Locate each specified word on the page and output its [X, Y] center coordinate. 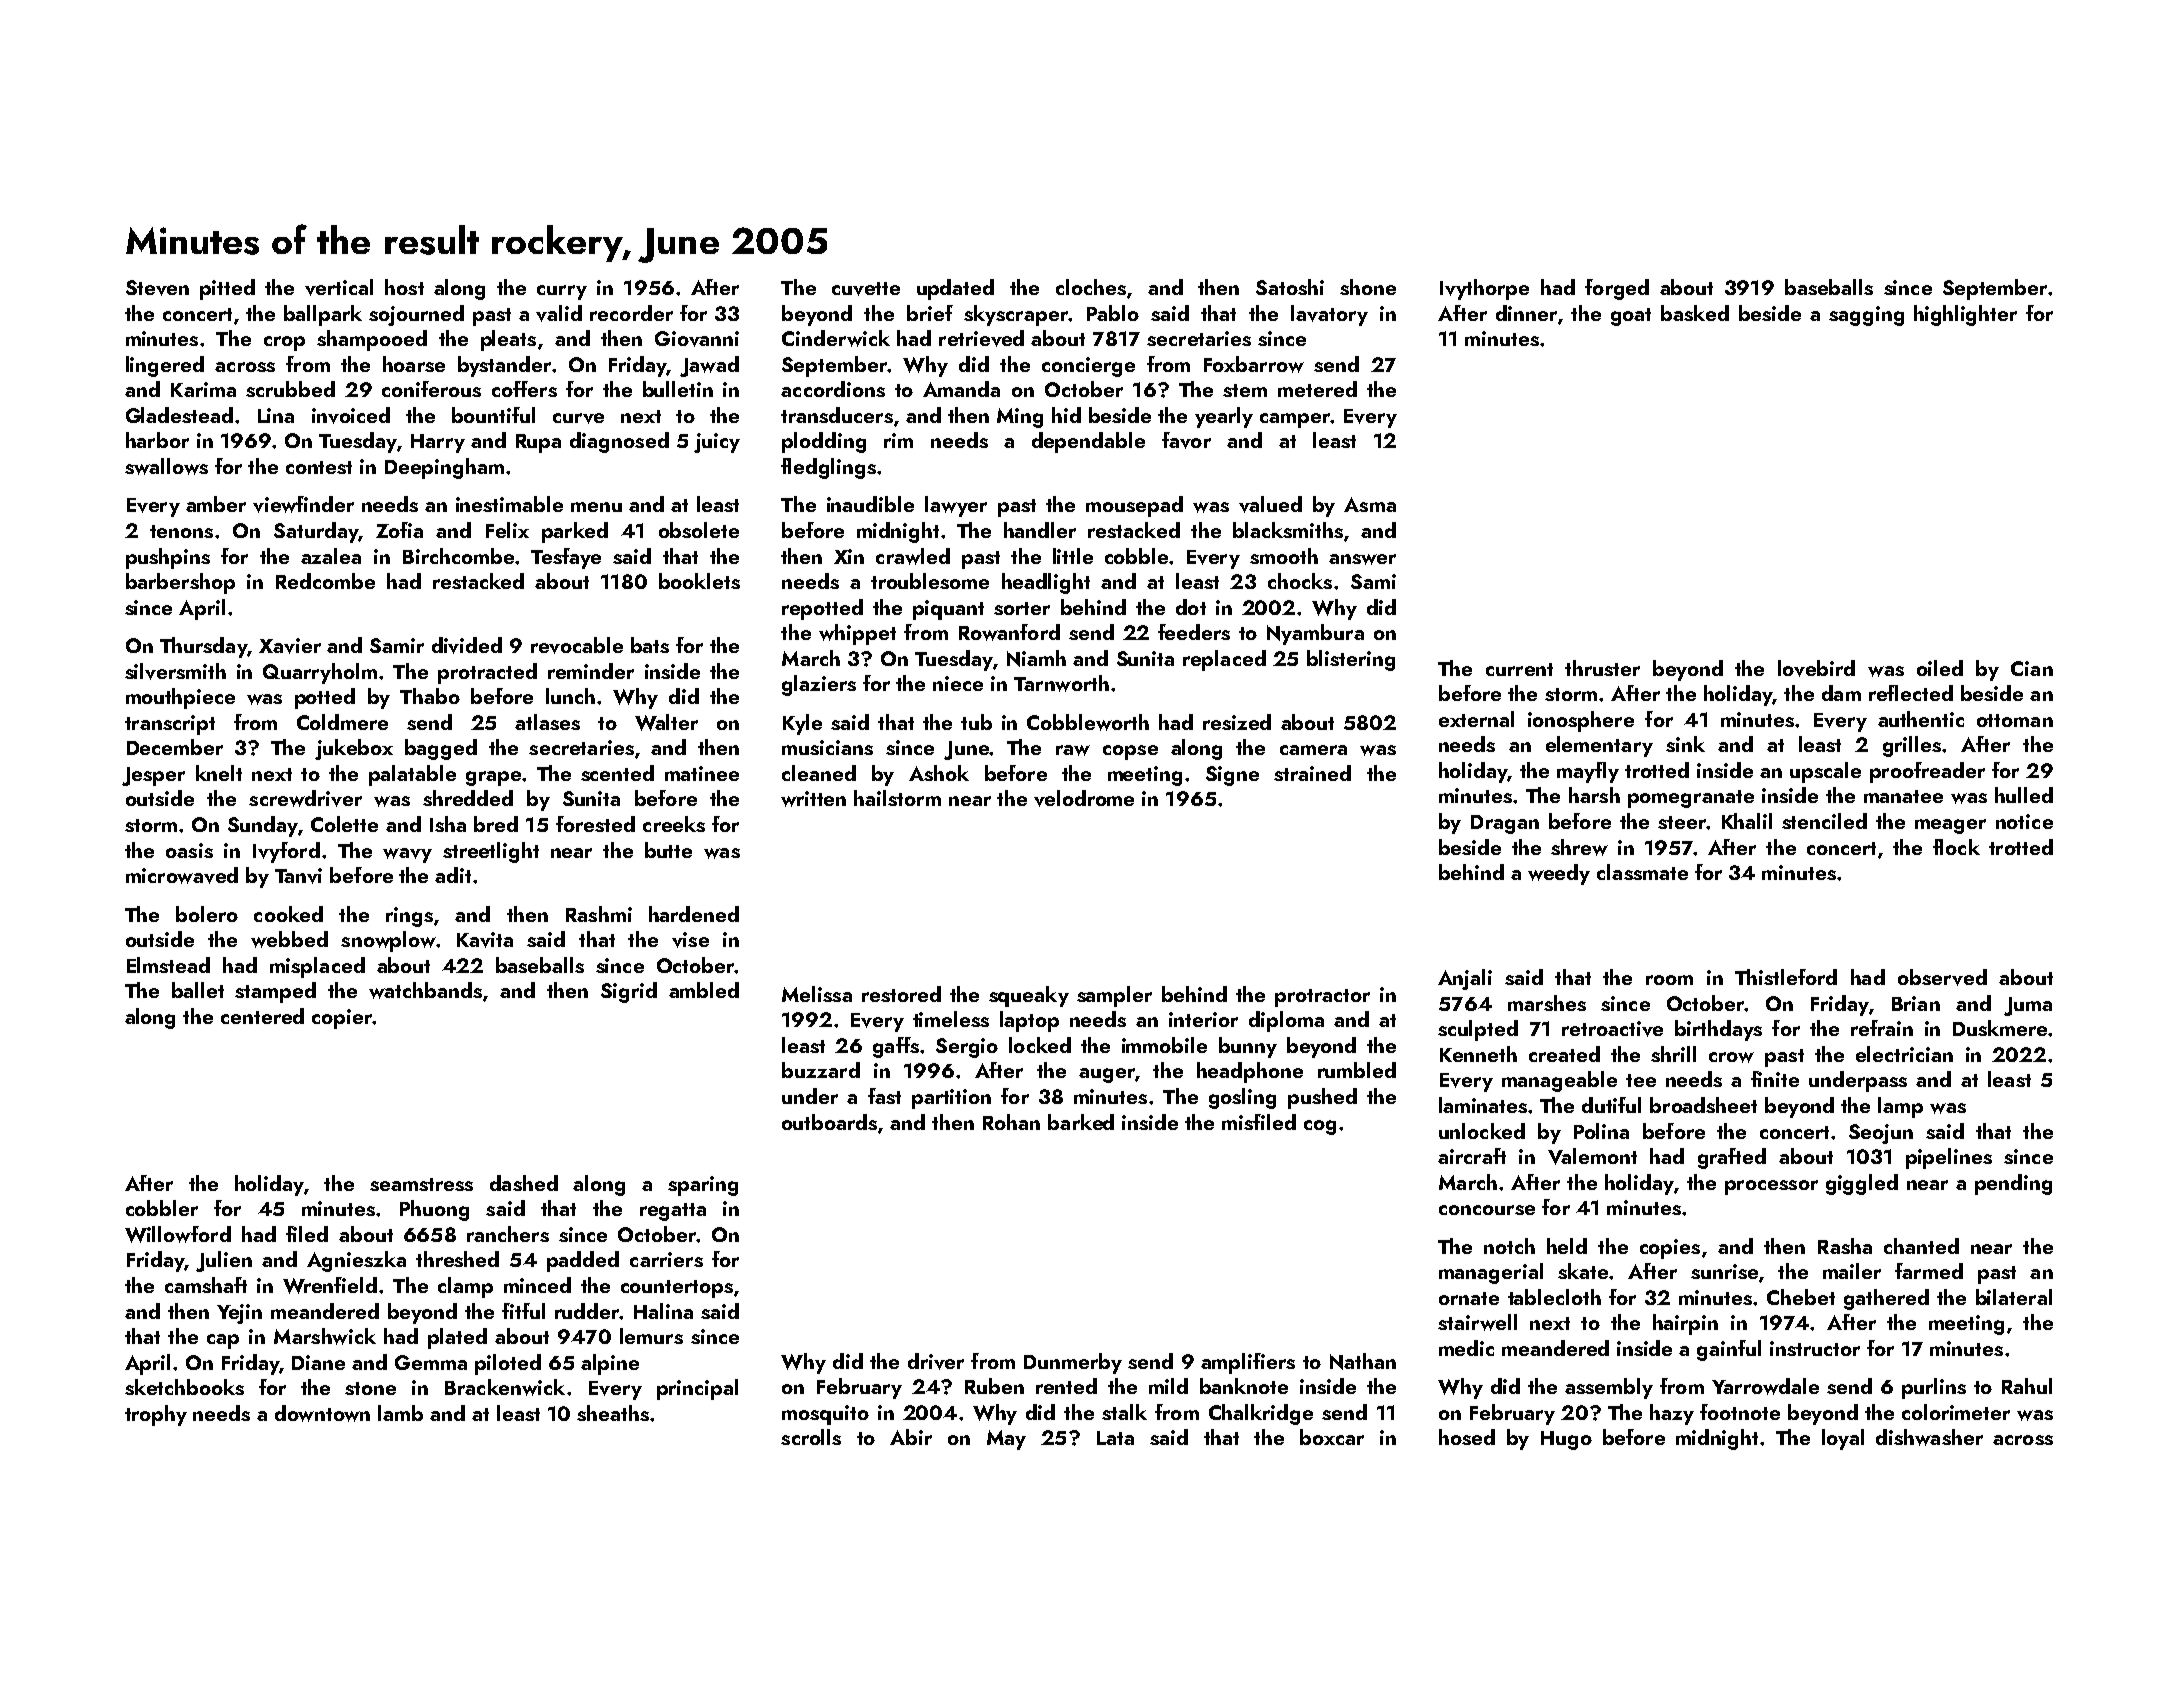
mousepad [1134, 506]
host [404, 287]
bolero [207, 914]
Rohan [1011, 1122]
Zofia [399, 530]
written [813, 799]
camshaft [206, 1285]
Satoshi [1290, 287]
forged [1617, 289]
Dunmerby [1073, 1363]
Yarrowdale [1765, 1386]
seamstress [421, 1184]
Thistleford [1786, 977]
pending [2013, 1184]
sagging [1866, 316]
